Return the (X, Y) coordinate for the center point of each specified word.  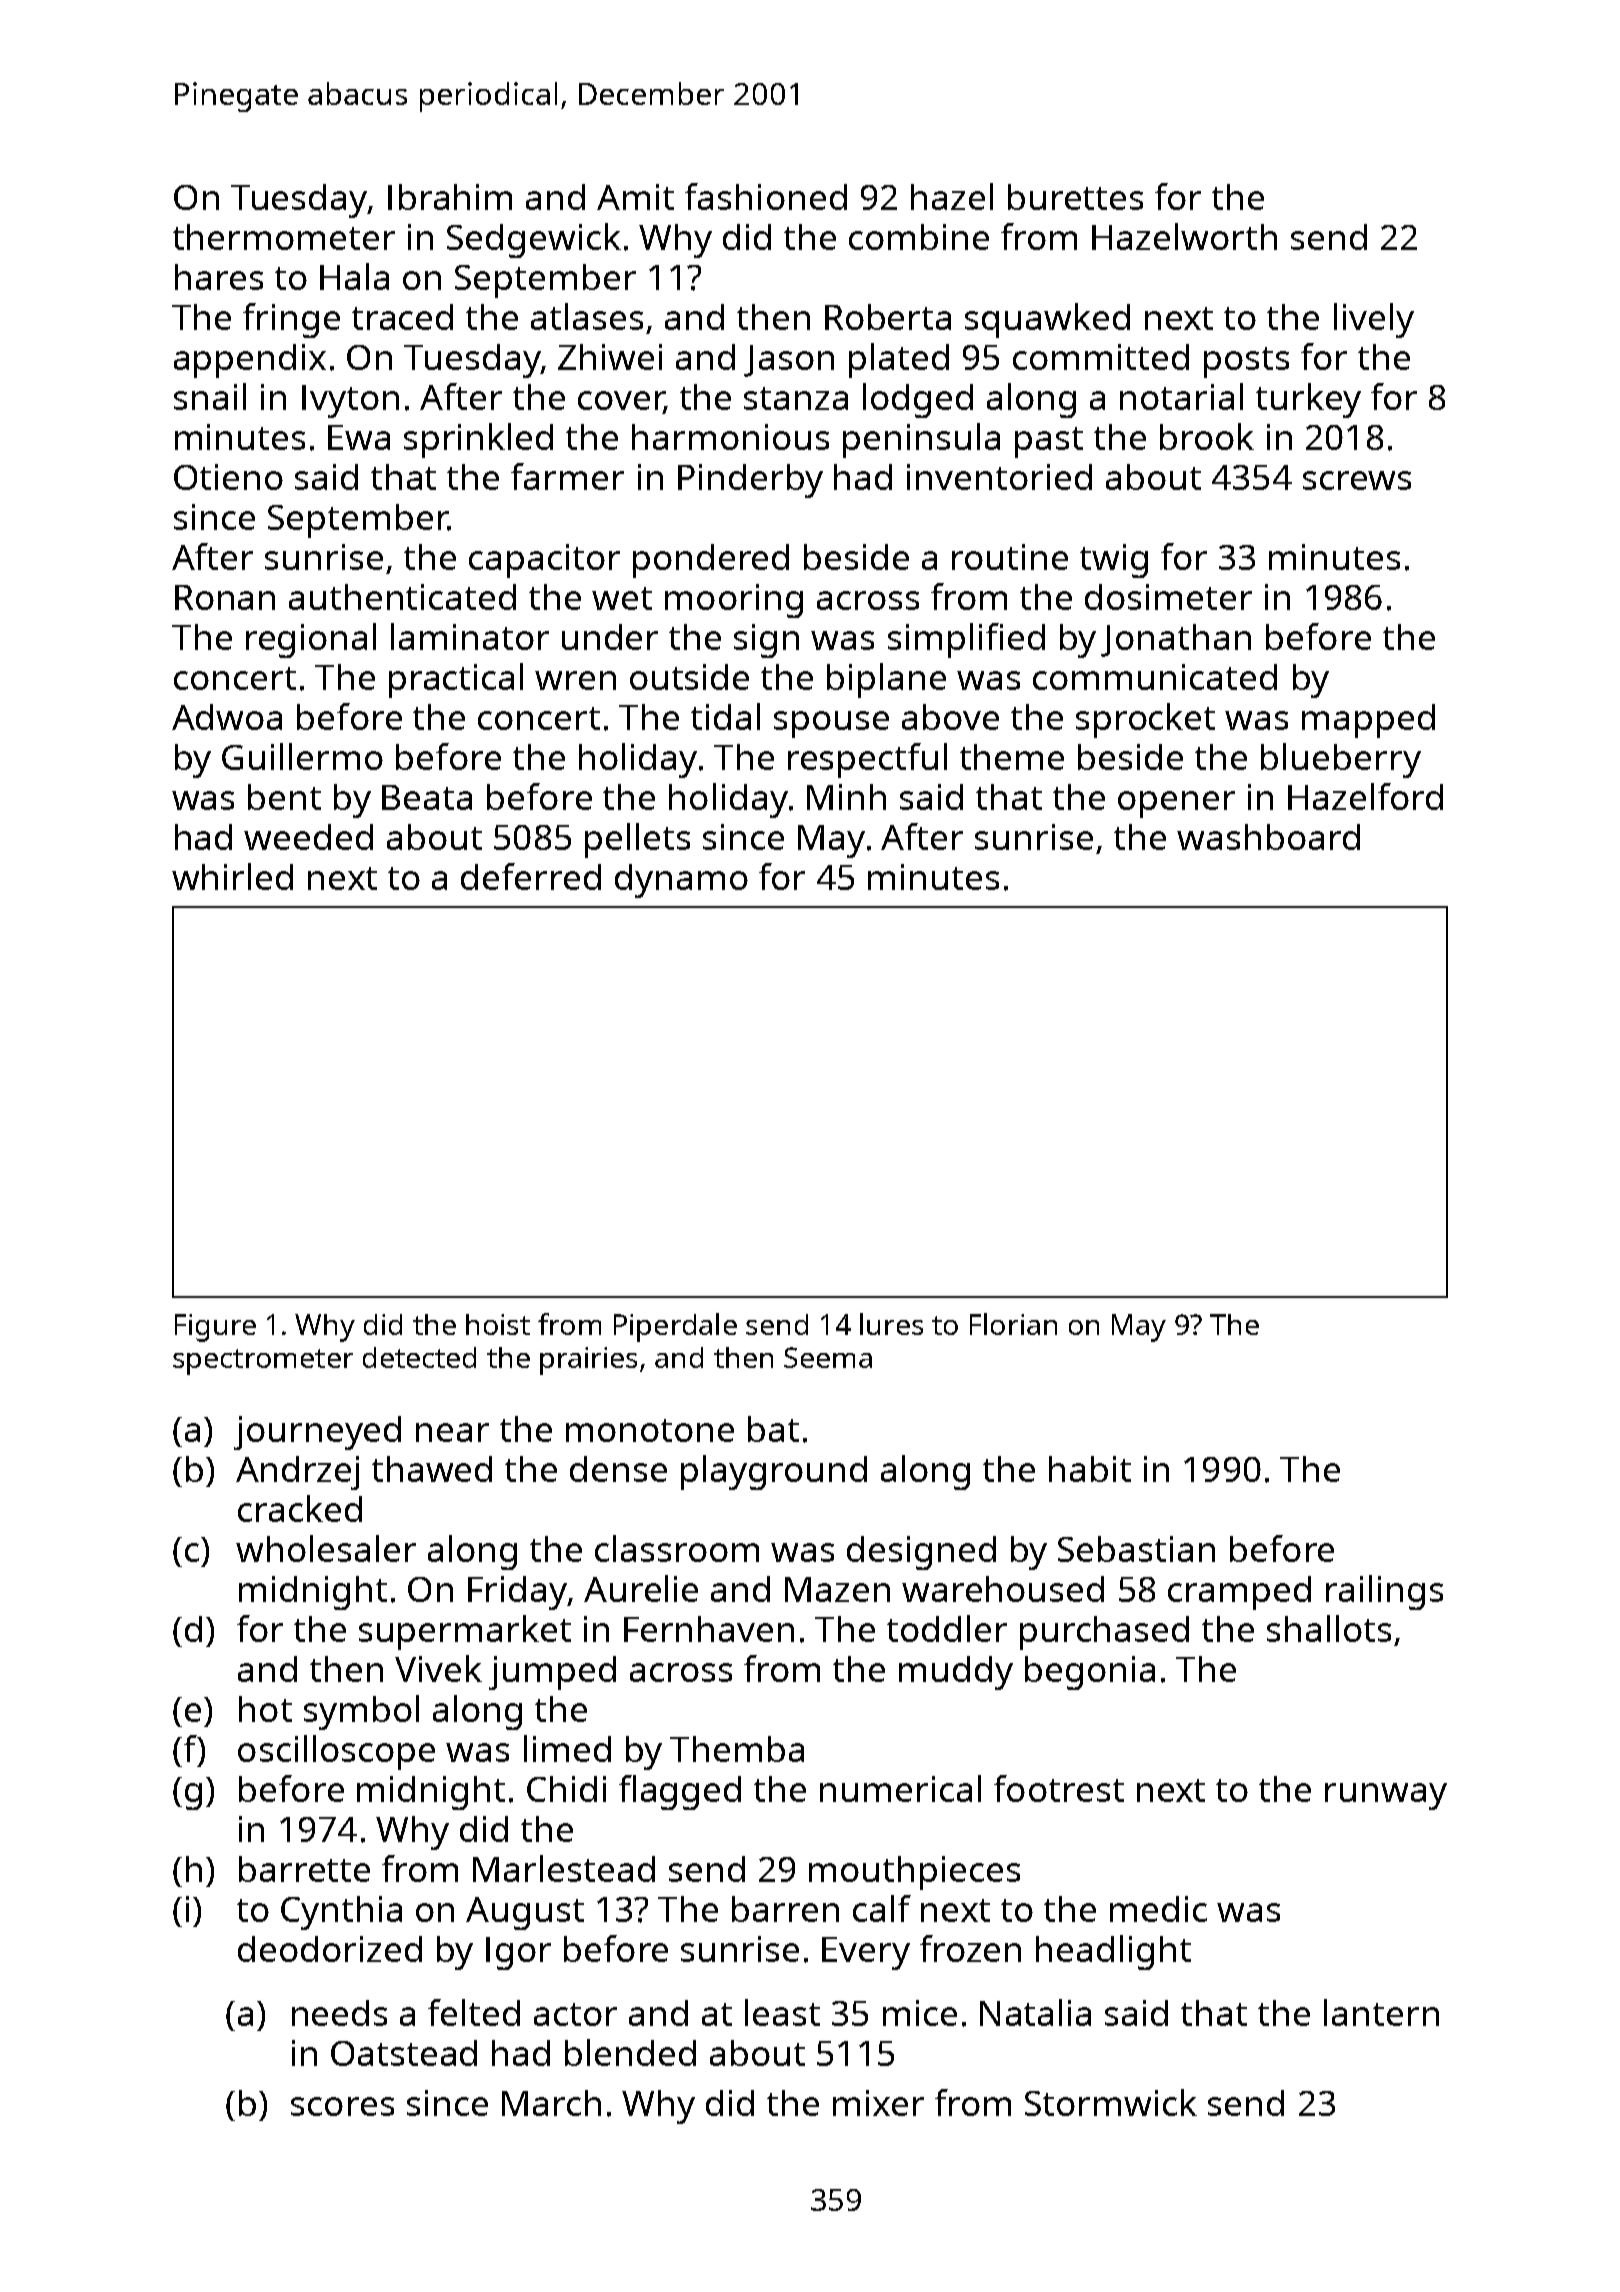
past (1049, 442)
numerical (900, 1788)
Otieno (228, 477)
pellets (637, 840)
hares (219, 277)
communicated (1155, 677)
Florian (1013, 1324)
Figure (215, 1328)
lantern (1381, 2012)
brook (1207, 436)
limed (567, 1748)
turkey (1308, 400)
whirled (232, 876)
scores (342, 2106)
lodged (918, 400)
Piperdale (675, 1327)
